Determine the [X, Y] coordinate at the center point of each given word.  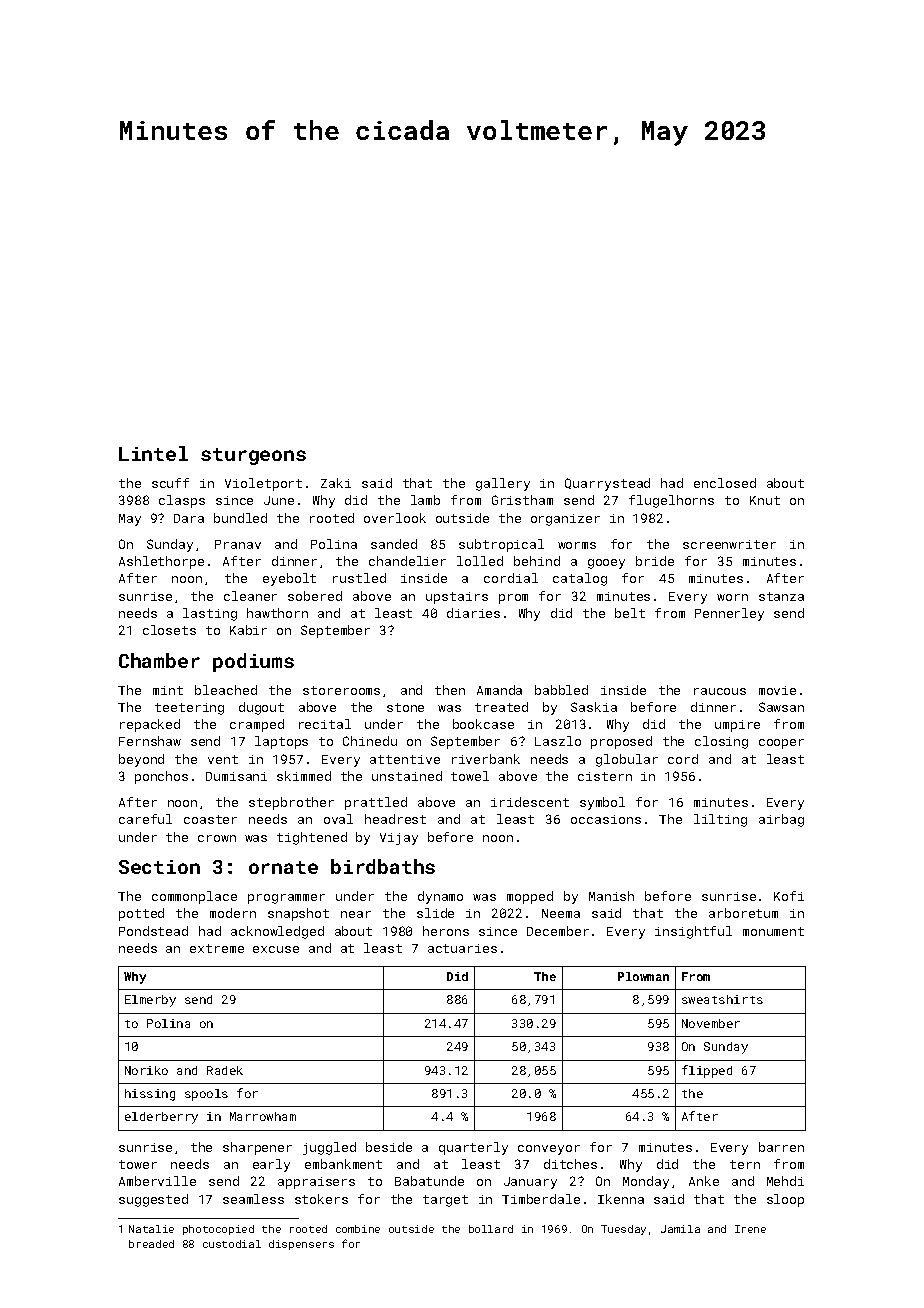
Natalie [151, 1229]
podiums [253, 662]
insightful [693, 932]
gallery [503, 484]
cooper [781, 744]
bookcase [483, 724]
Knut [765, 500]
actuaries [462, 948]
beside [389, 1147]
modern [233, 913]
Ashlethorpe [161, 562]
